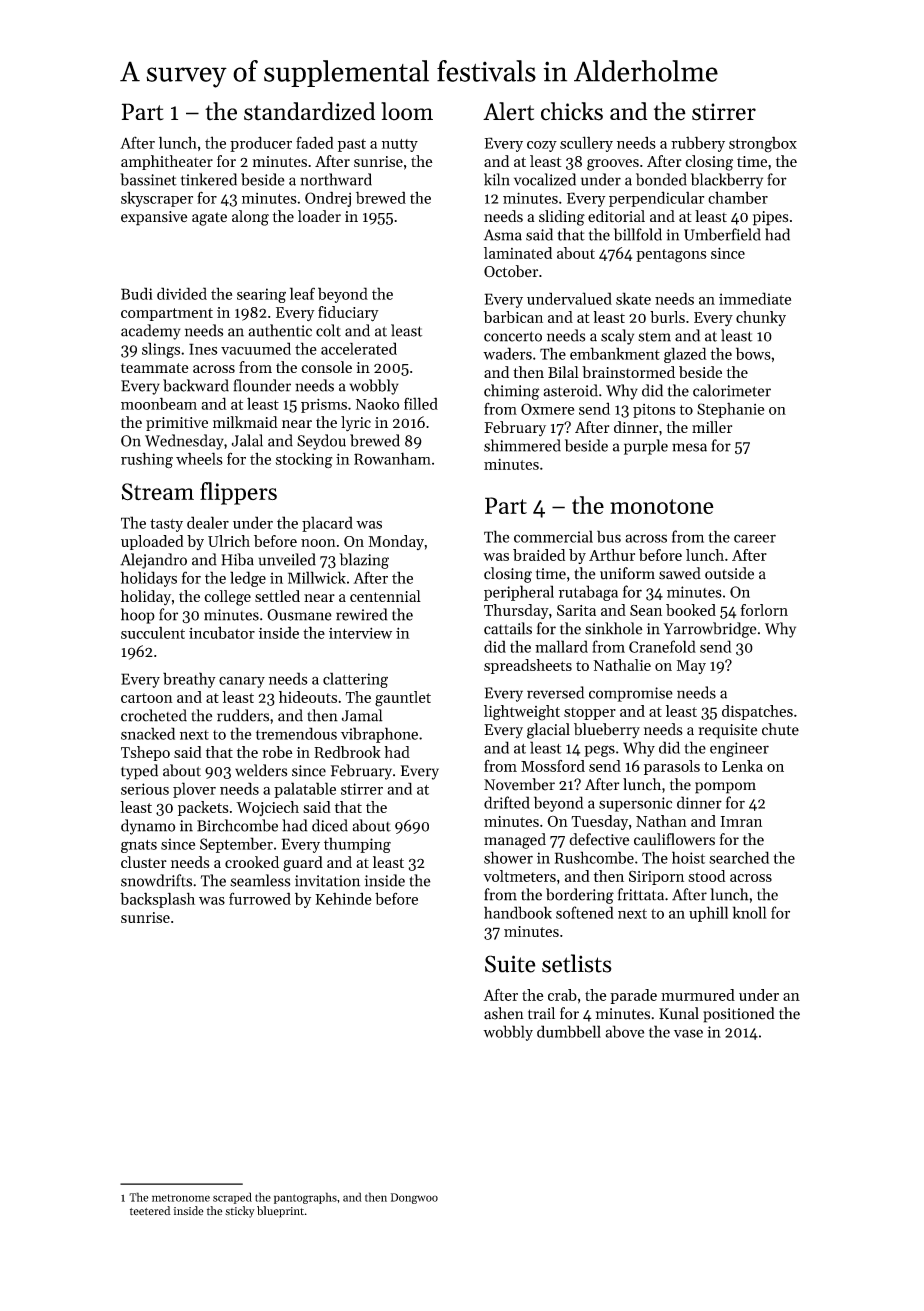 The height and width of the image is (1311, 924). I want to click on placard, so click(327, 524).
